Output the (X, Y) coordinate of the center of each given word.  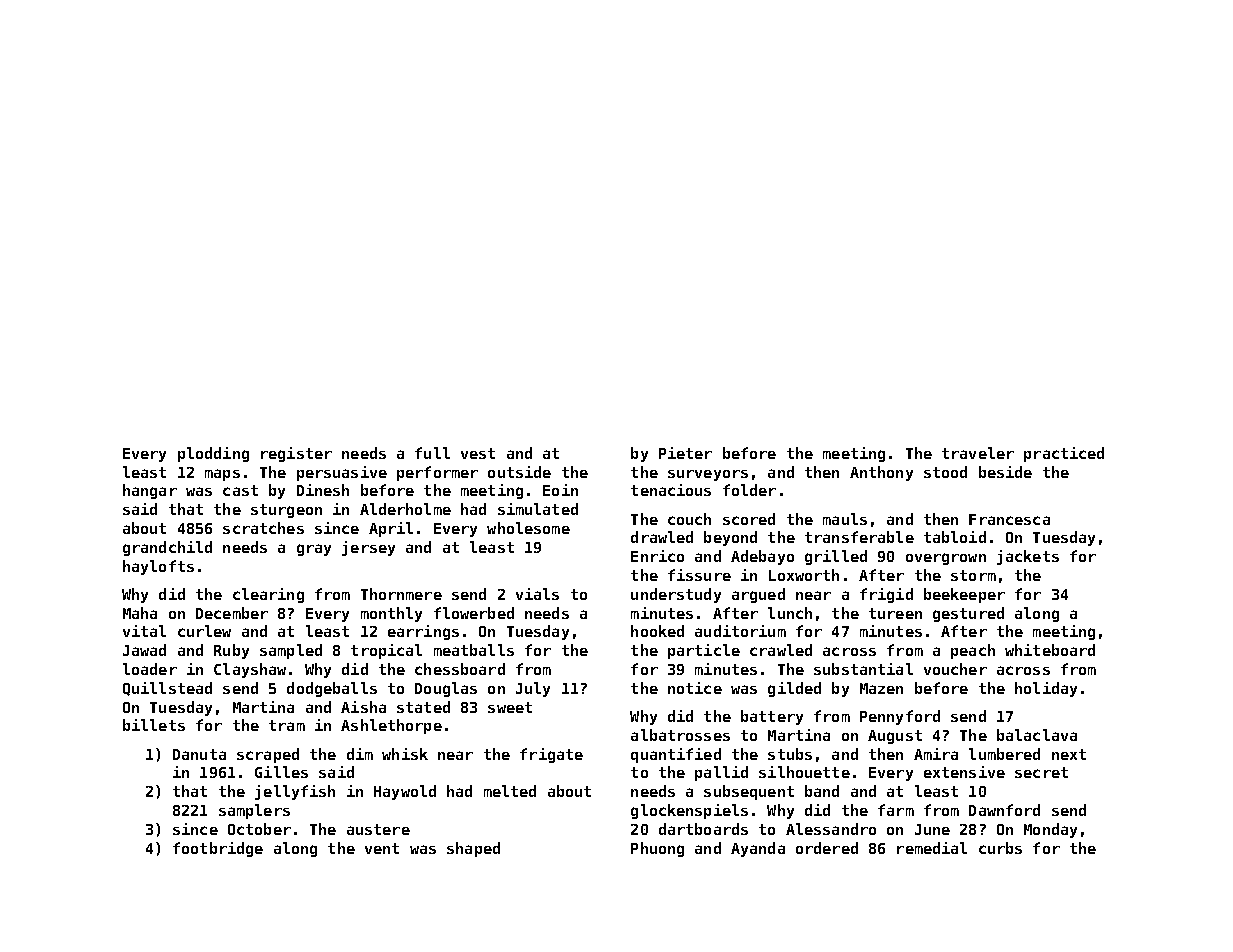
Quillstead (167, 689)
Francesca (1009, 519)
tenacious (671, 490)
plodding (213, 454)
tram (287, 725)
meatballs (474, 650)
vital (144, 631)
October (259, 829)
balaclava (1037, 735)
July (533, 689)
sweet (510, 707)
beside (1005, 472)
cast (240, 490)
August (895, 737)
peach (973, 651)
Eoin (560, 490)
